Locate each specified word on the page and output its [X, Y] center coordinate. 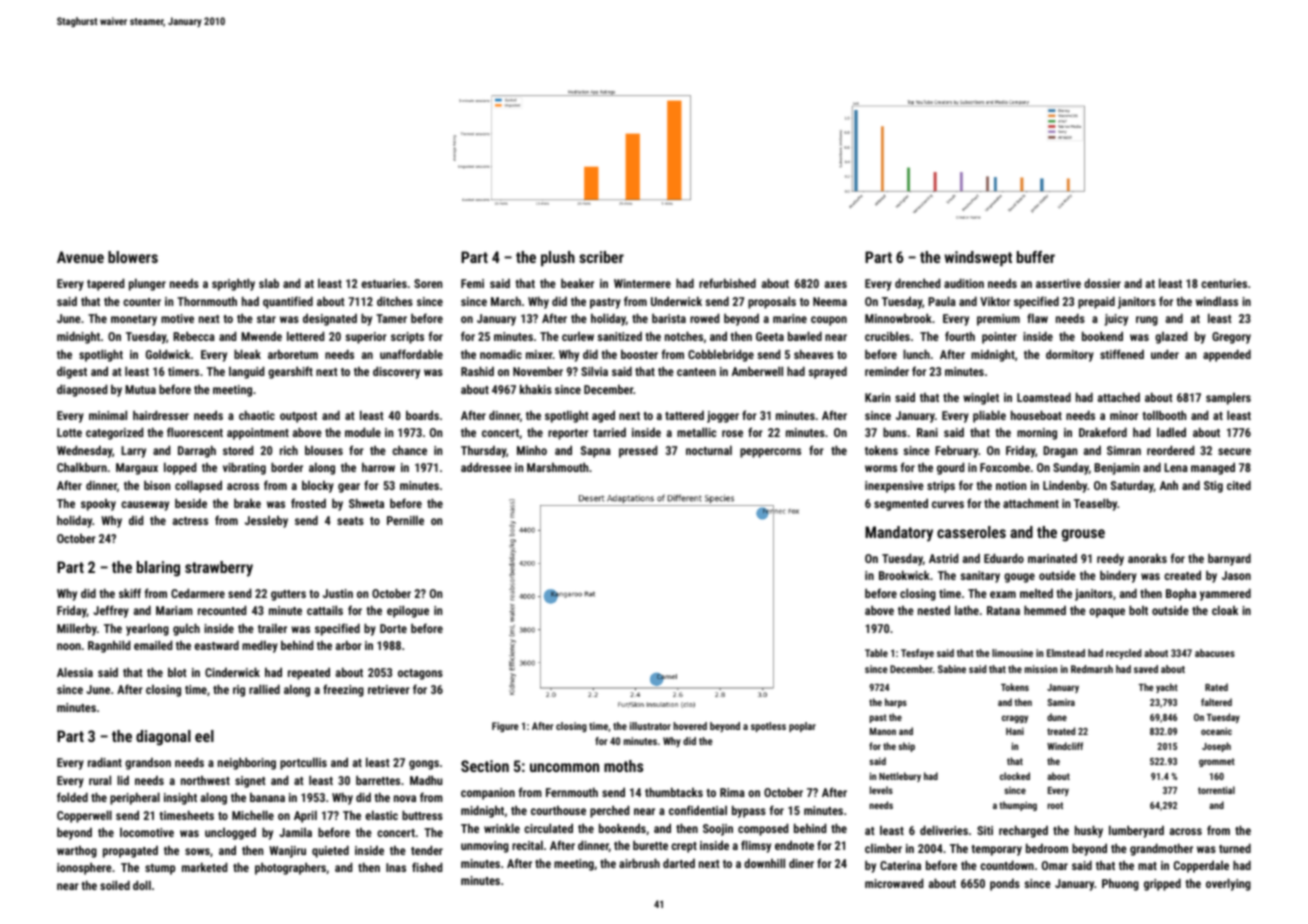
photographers [290, 868]
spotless [768, 727]
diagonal [163, 738]
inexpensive [894, 487]
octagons [420, 674]
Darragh [197, 451]
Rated [1216, 687]
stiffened [1122, 354]
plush [558, 259]
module [363, 432]
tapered [105, 284]
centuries [1224, 283]
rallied [264, 689]
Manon [883, 731]
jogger [723, 417]
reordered [1170, 450]
